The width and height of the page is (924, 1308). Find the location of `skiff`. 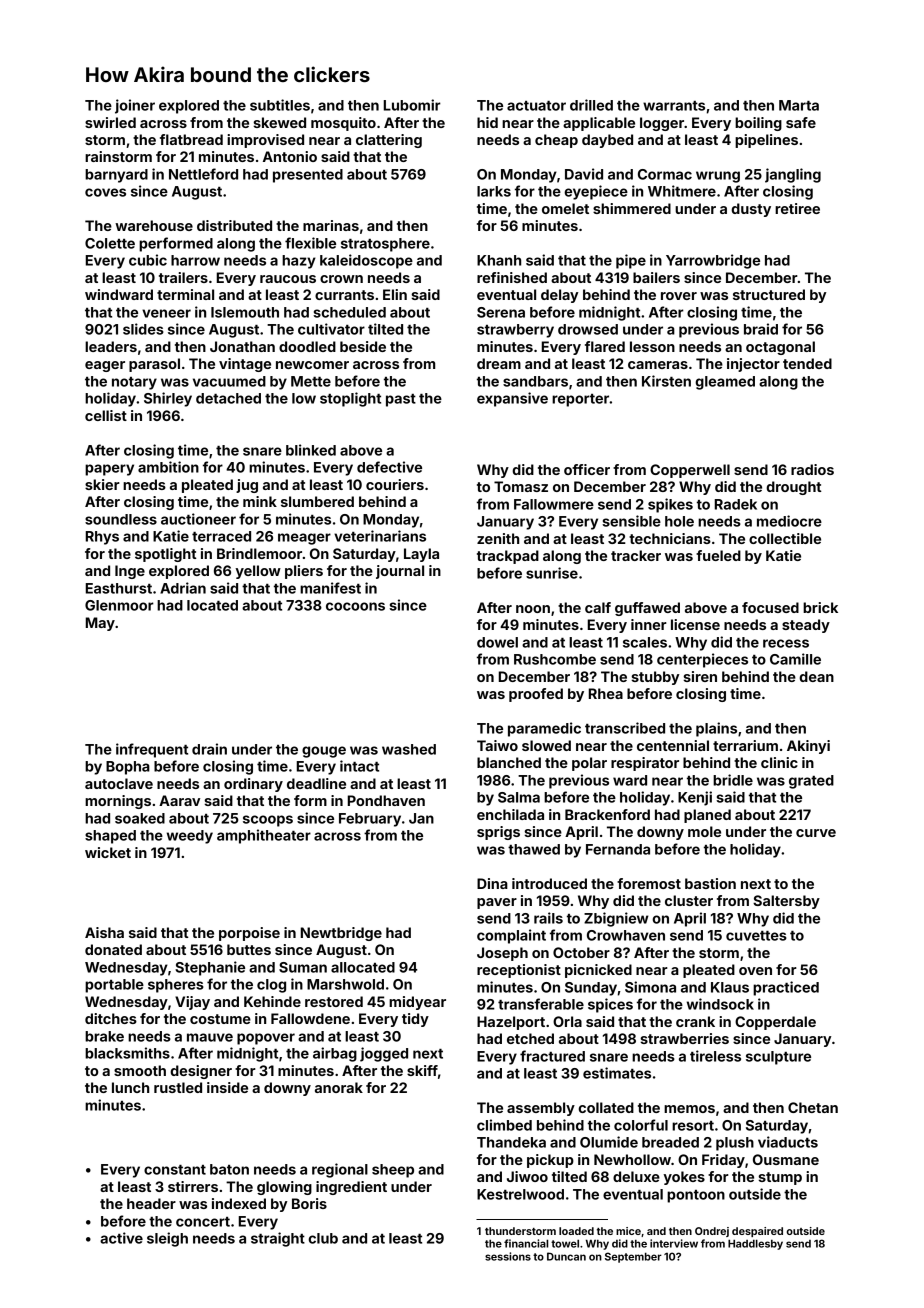

skiff is located at coordinates (422, 1070).
